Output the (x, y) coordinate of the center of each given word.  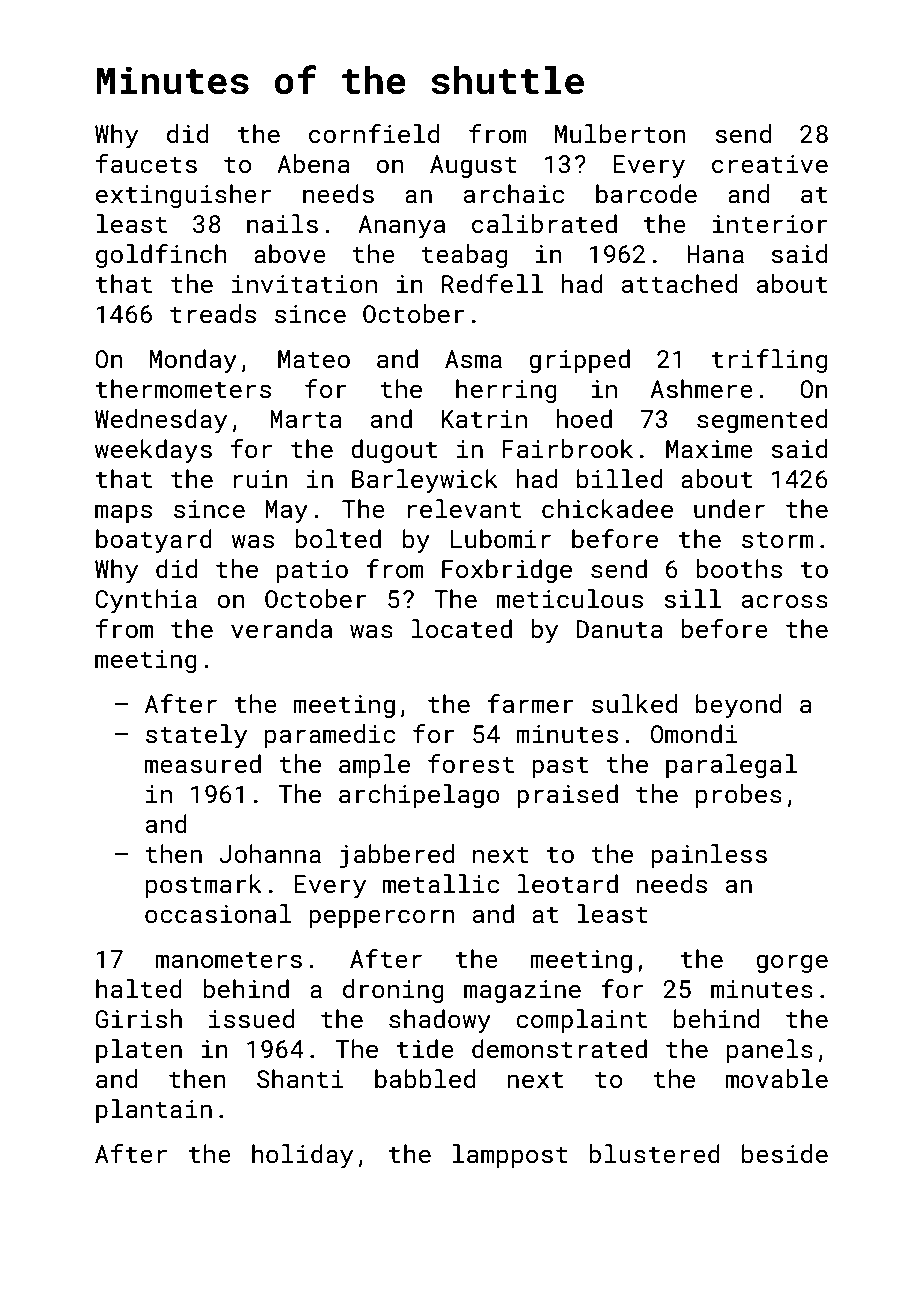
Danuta (620, 629)
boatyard (154, 541)
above (290, 253)
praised (567, 796)
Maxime (709, 449)
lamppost (510, 1156)
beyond (738, 706)
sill (692, 598)
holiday (302, 1156)
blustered (654, 1153)
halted (139, 988)
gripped (579, 361)
